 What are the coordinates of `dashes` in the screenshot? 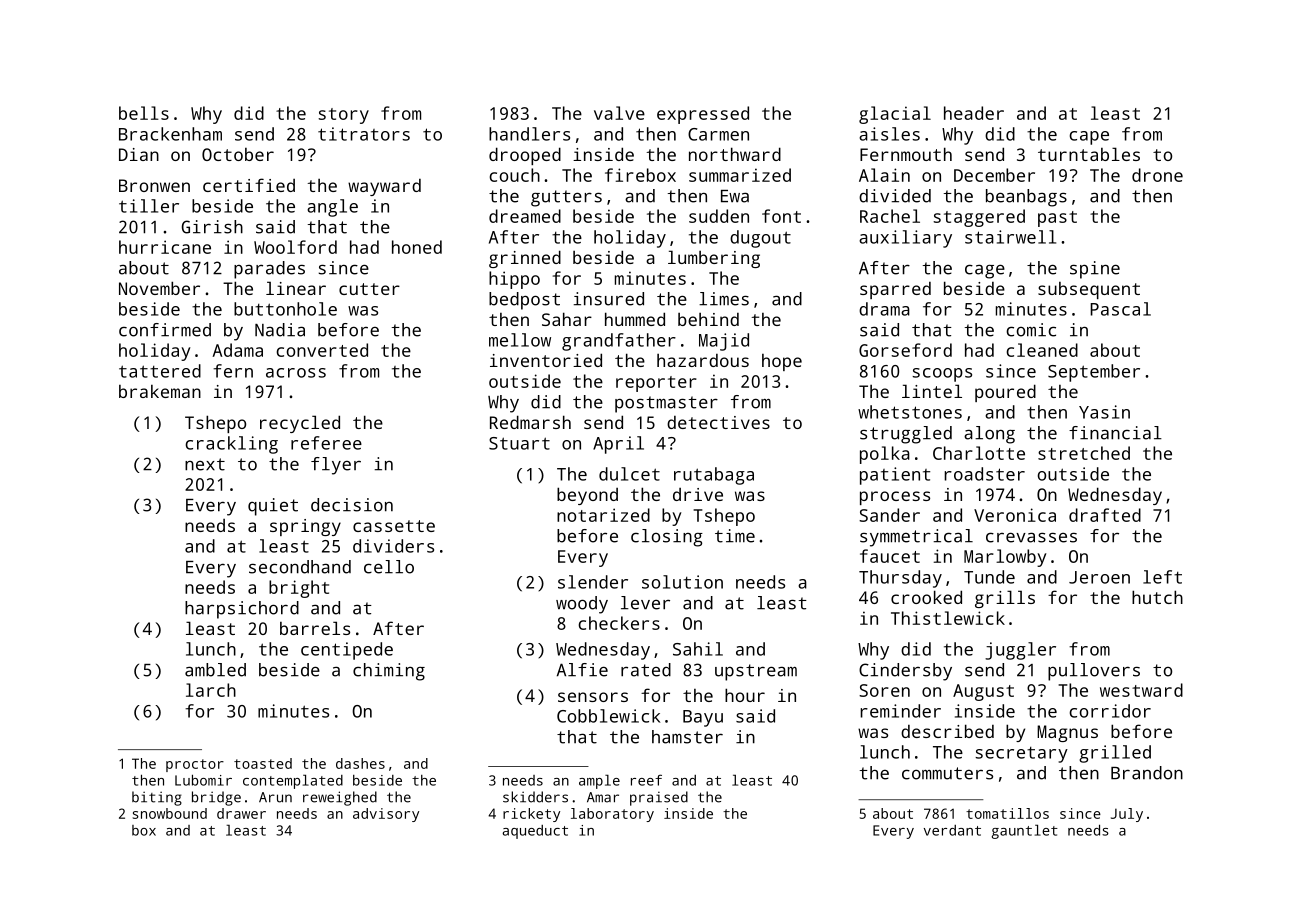 It's located at (360, 763).
